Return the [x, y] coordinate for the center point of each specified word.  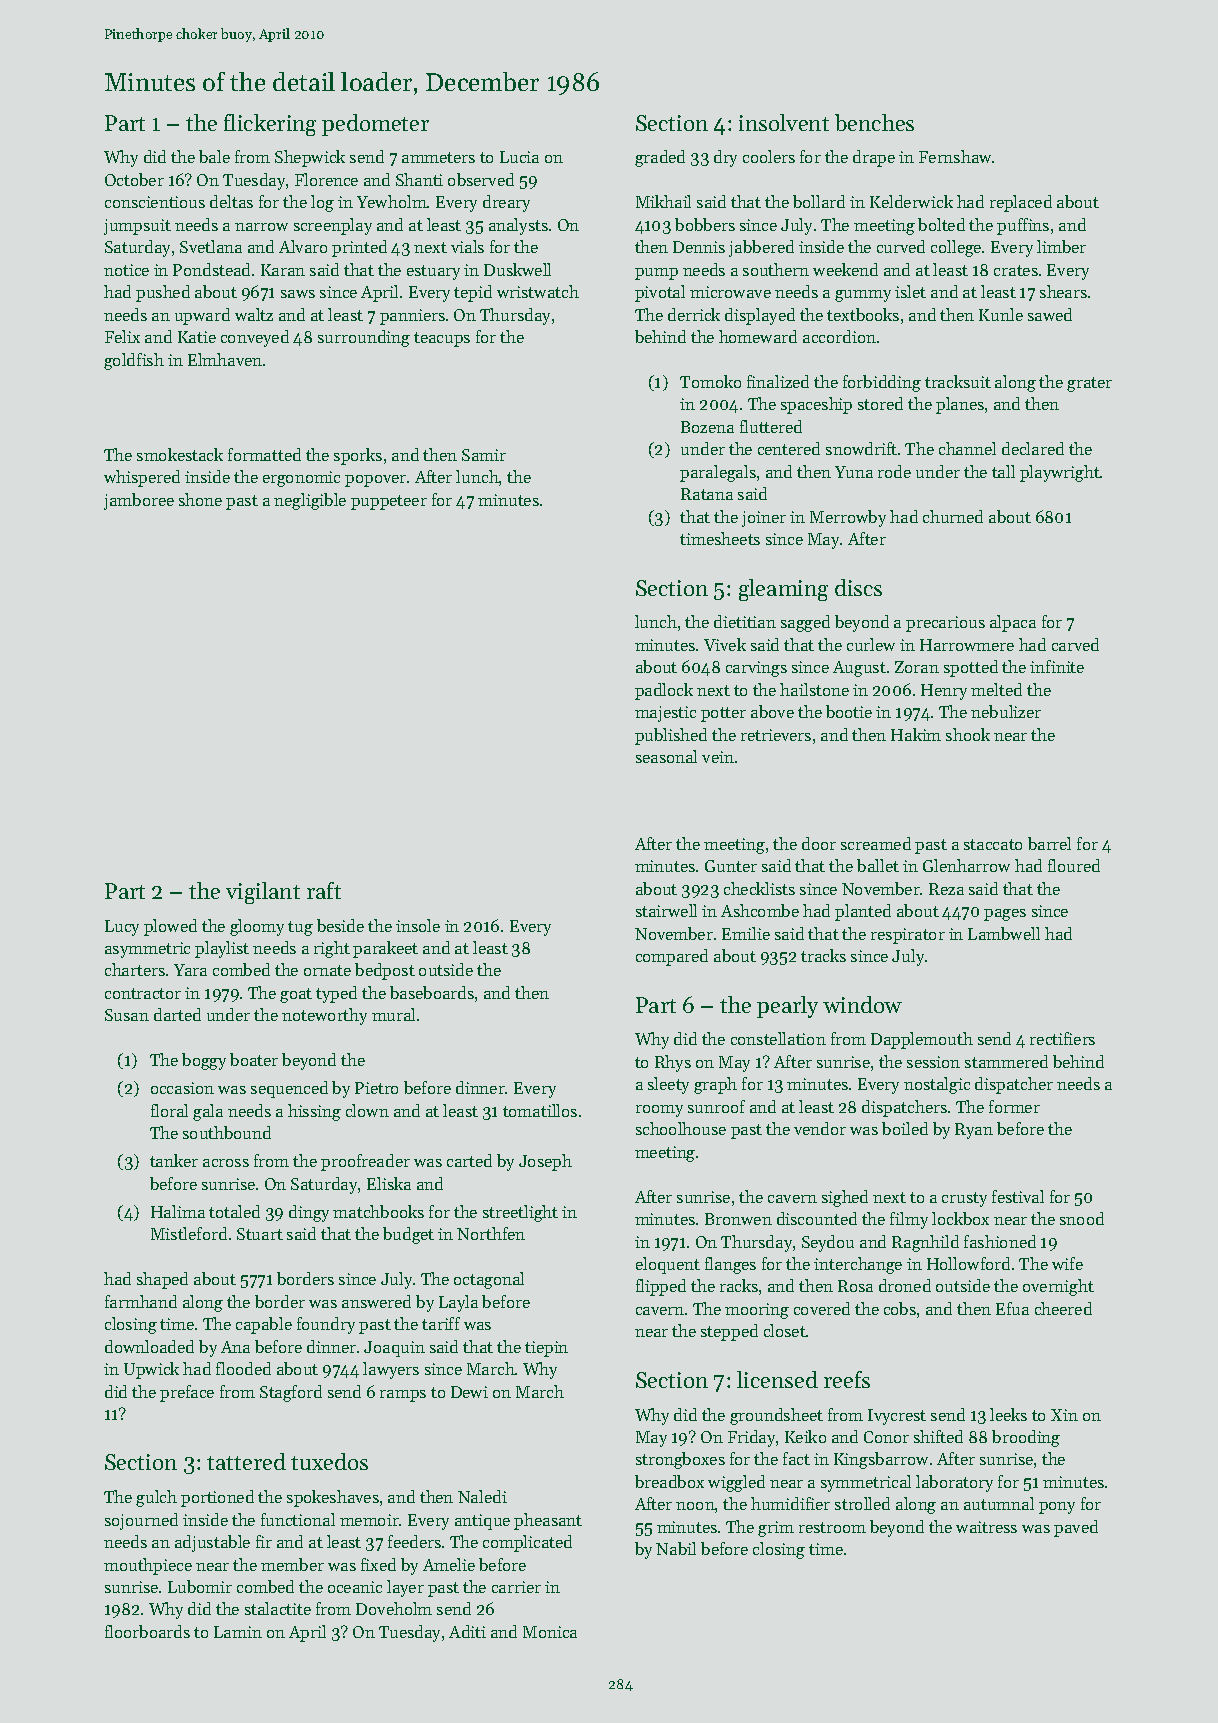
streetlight [520, 1213]
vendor [820, 1128]
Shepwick [310, 158]
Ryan [974, 1131]
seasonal [666, 756]
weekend [845, 269]
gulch [156, 1498]
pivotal [660, 293]
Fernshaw [956, 156]
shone [200, 499]
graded [660, 158]
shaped [162, 1280]
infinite [1057, 666]
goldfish [134, 361]
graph [715, 1085]
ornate [327, 970]
